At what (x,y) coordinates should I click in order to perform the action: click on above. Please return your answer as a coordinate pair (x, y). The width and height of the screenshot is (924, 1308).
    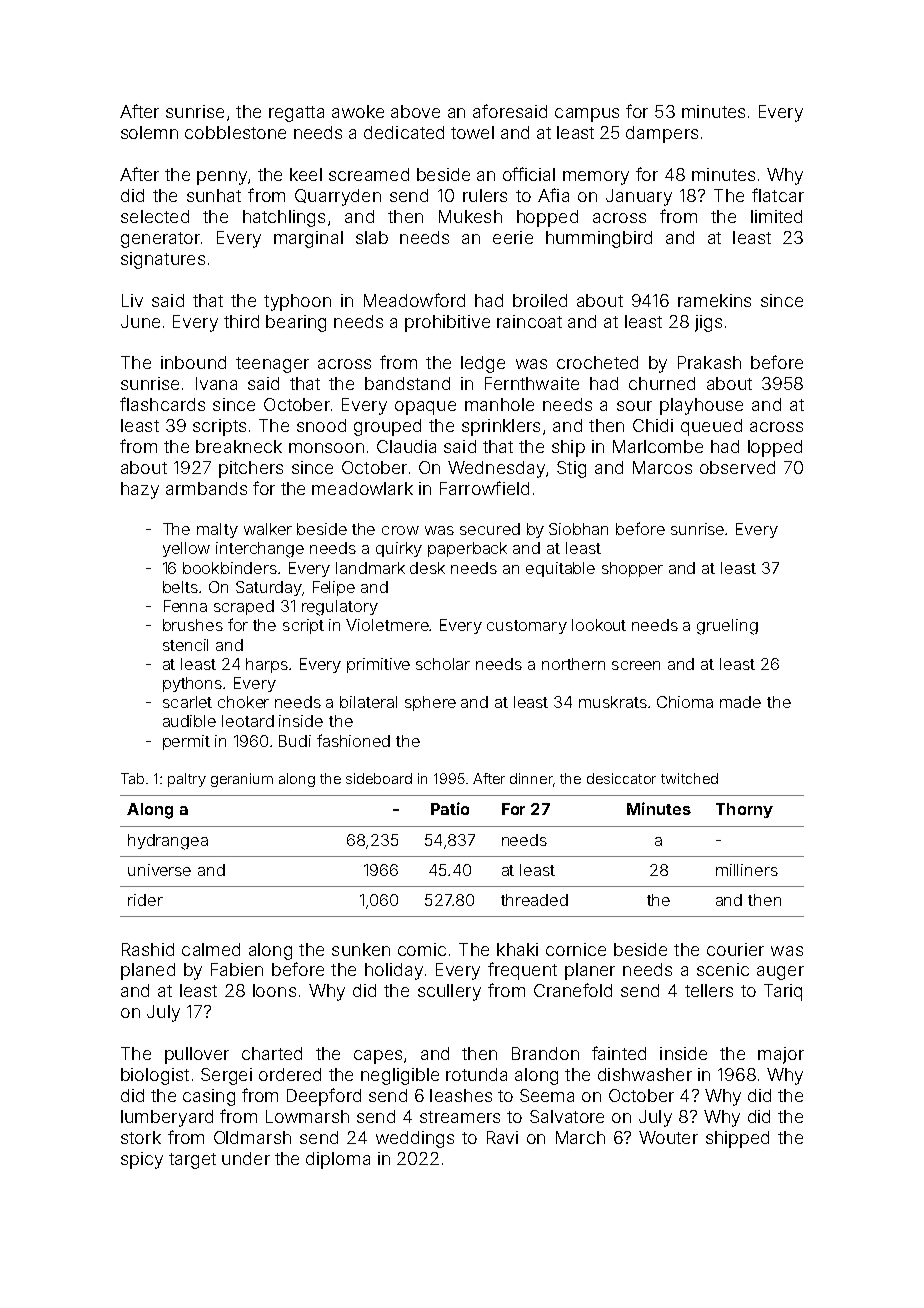
    Looking at the image, I should click on (415, 111).
